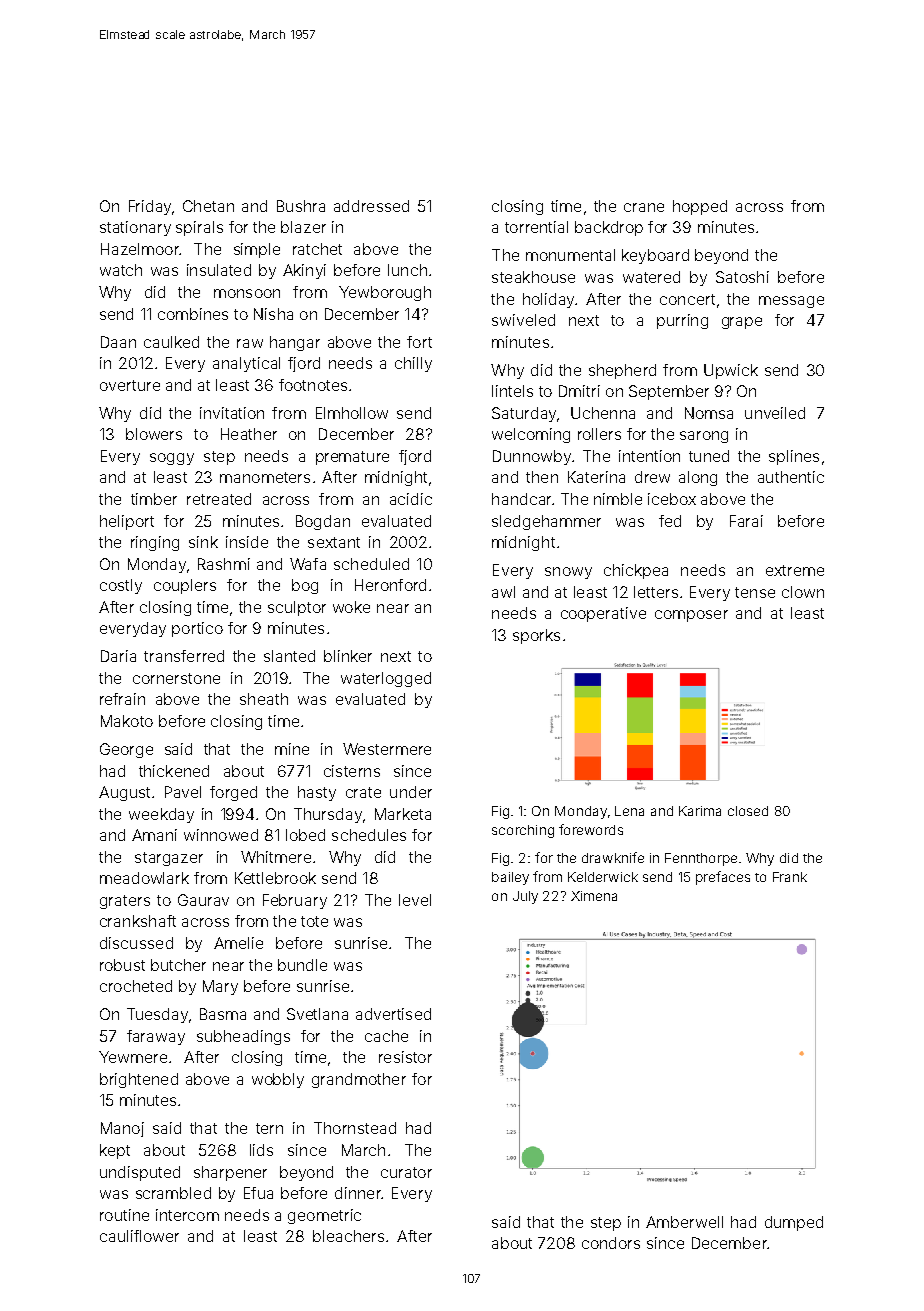 Image resolution: width=924 pixels, height=1311 pixels. I want to click on Amberwell, so click(684, 1222).
